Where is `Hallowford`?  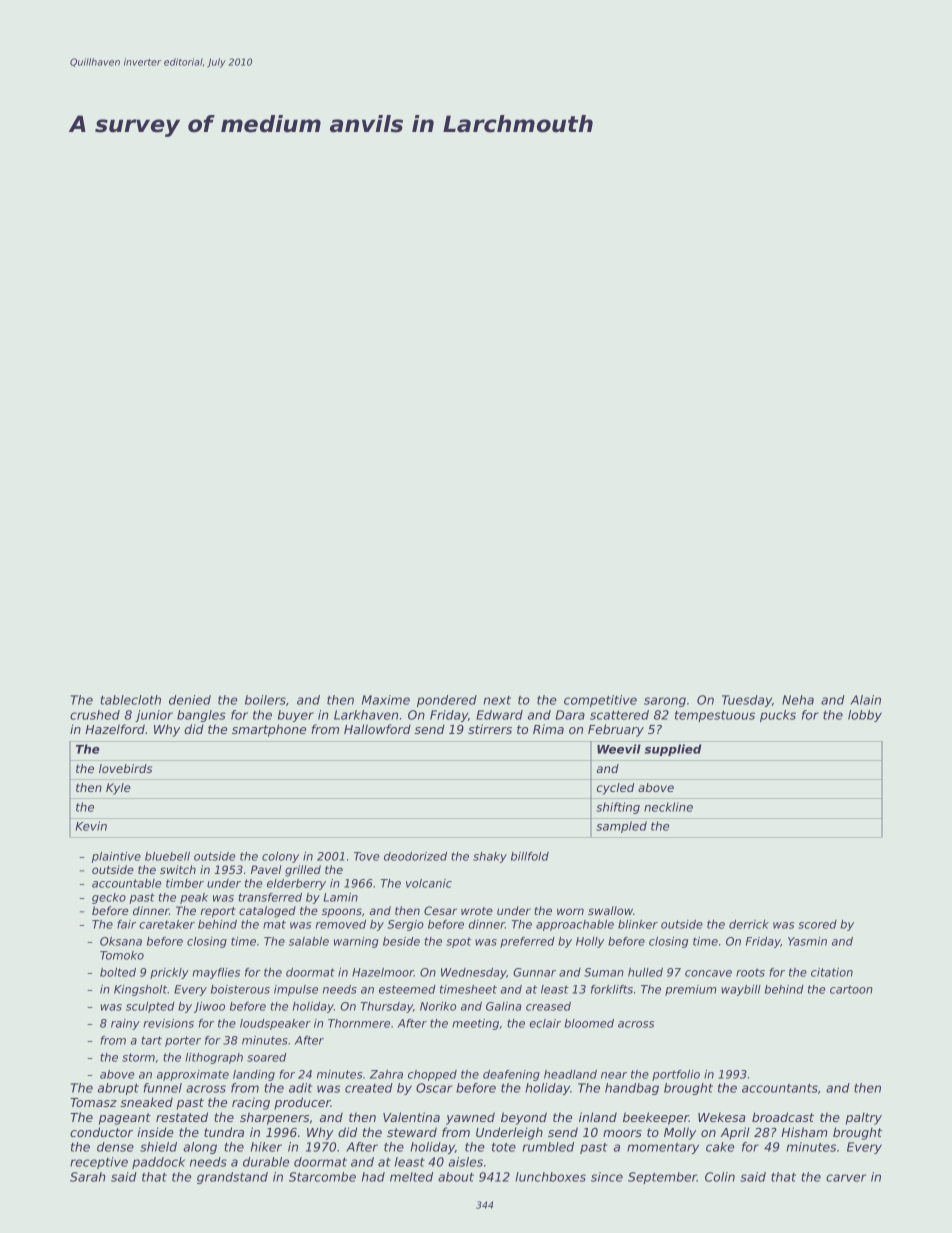 Hallowford is located at coordinates (377, 729).
